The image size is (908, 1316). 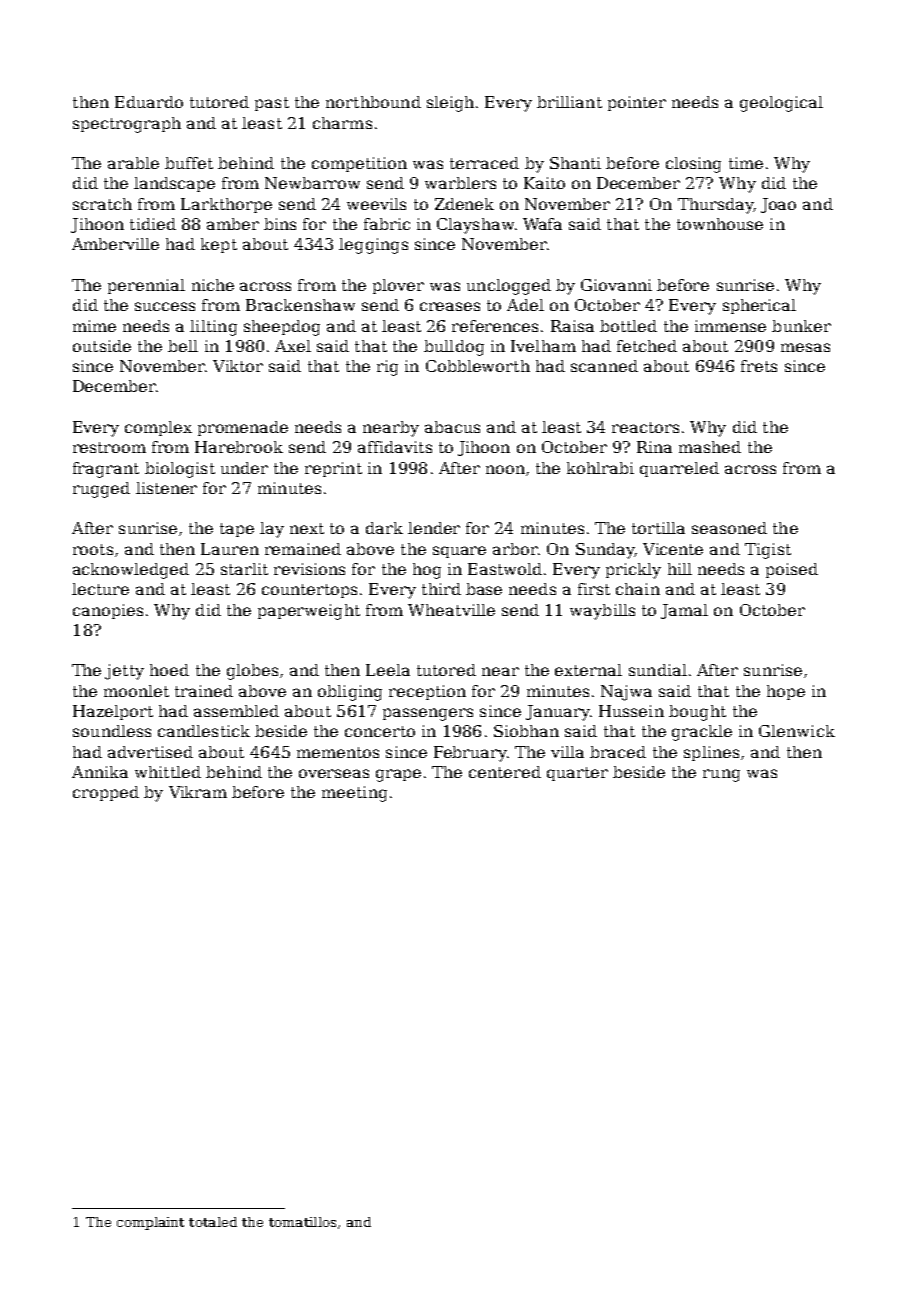 I want to click on sleigh, so click(x=450, y=104).
